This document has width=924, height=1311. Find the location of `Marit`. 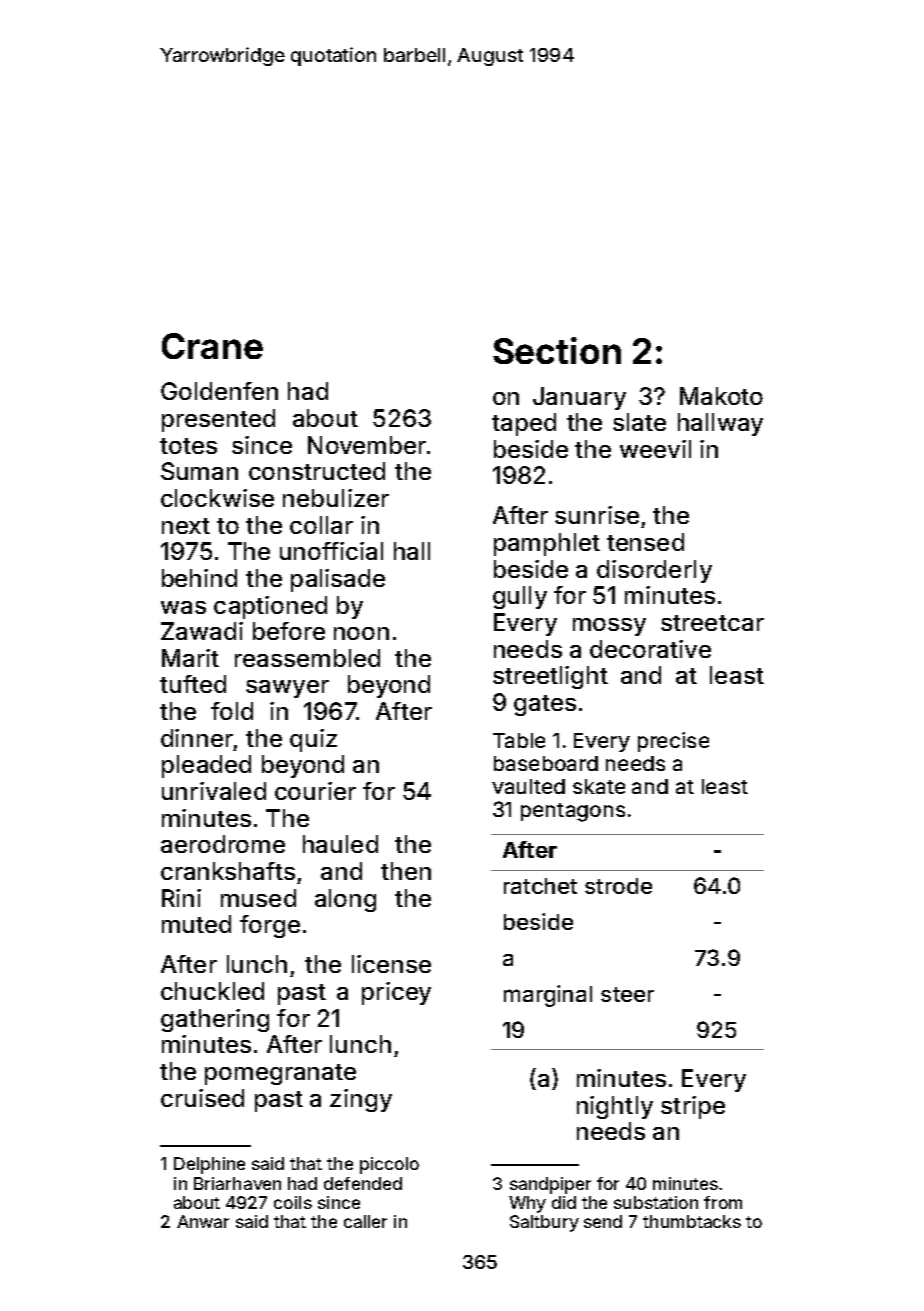

Marit is located at coordinates (190, 658).
